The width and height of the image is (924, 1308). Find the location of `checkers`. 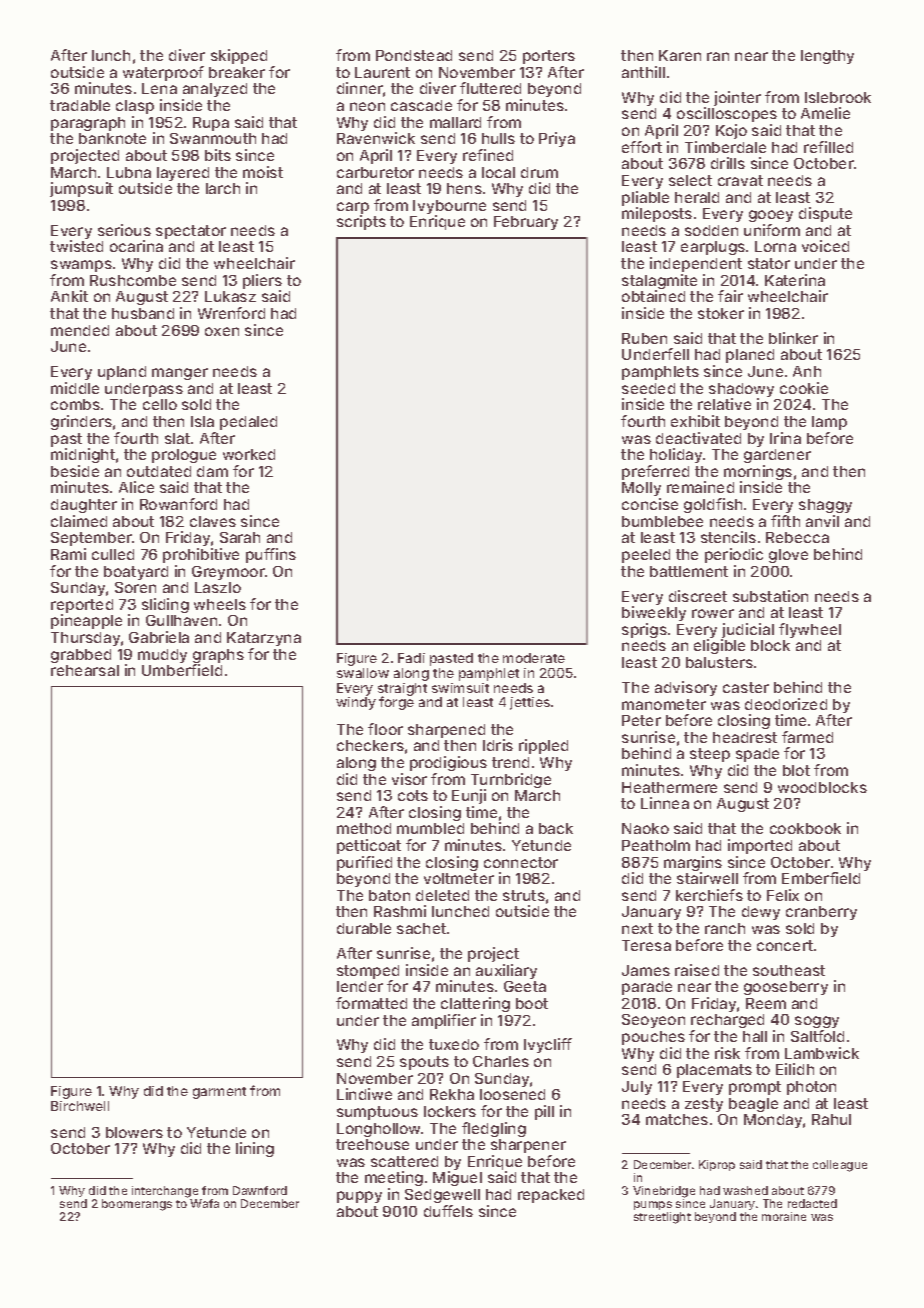

checkers is located at coordinates (370, 745).
